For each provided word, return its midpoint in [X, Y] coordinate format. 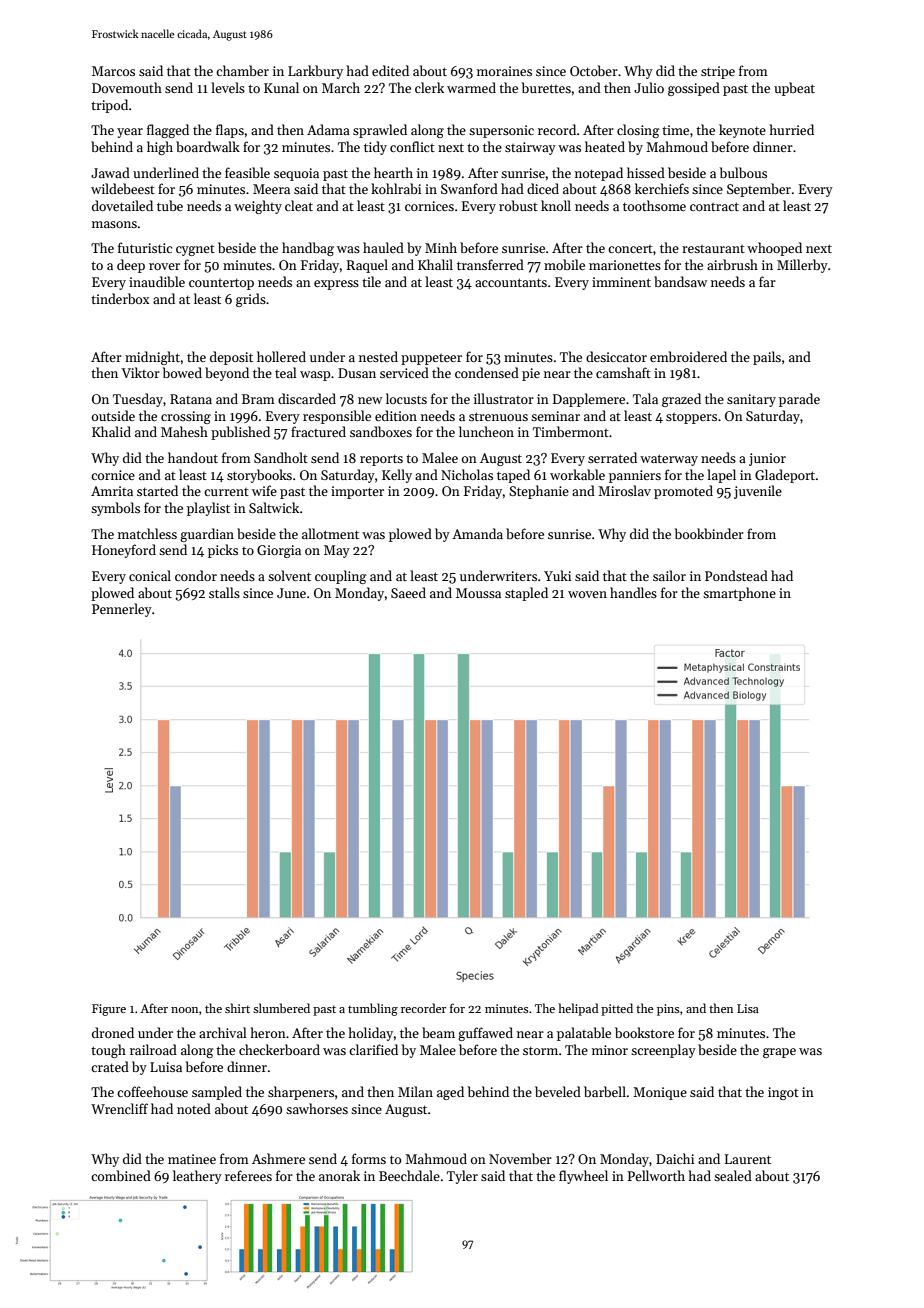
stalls [224, 592]
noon [184, 1010]
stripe [718, 72]
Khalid [111, 431]
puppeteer [431, 359]
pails [767, 358]
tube [170, 205]
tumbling [373, 1009]
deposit [231, 358]
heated [605, 146]
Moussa [478, 593]
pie [531, 374]
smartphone [739, 594]
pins [668, 1010]
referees [248, 1175]
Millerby [802, 266]
